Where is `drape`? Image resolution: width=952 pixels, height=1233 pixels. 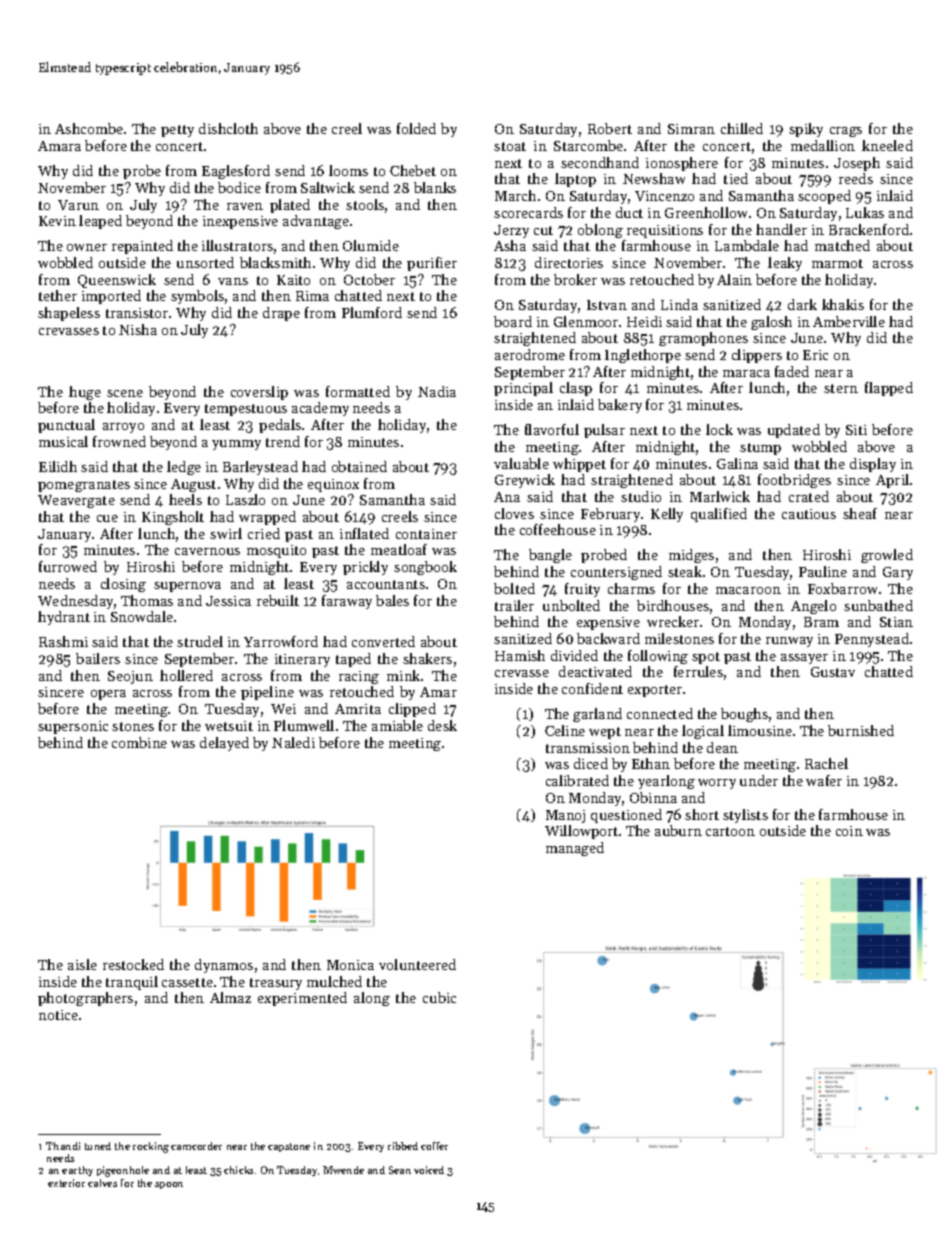
drape is located at coordinates (281, 314).
